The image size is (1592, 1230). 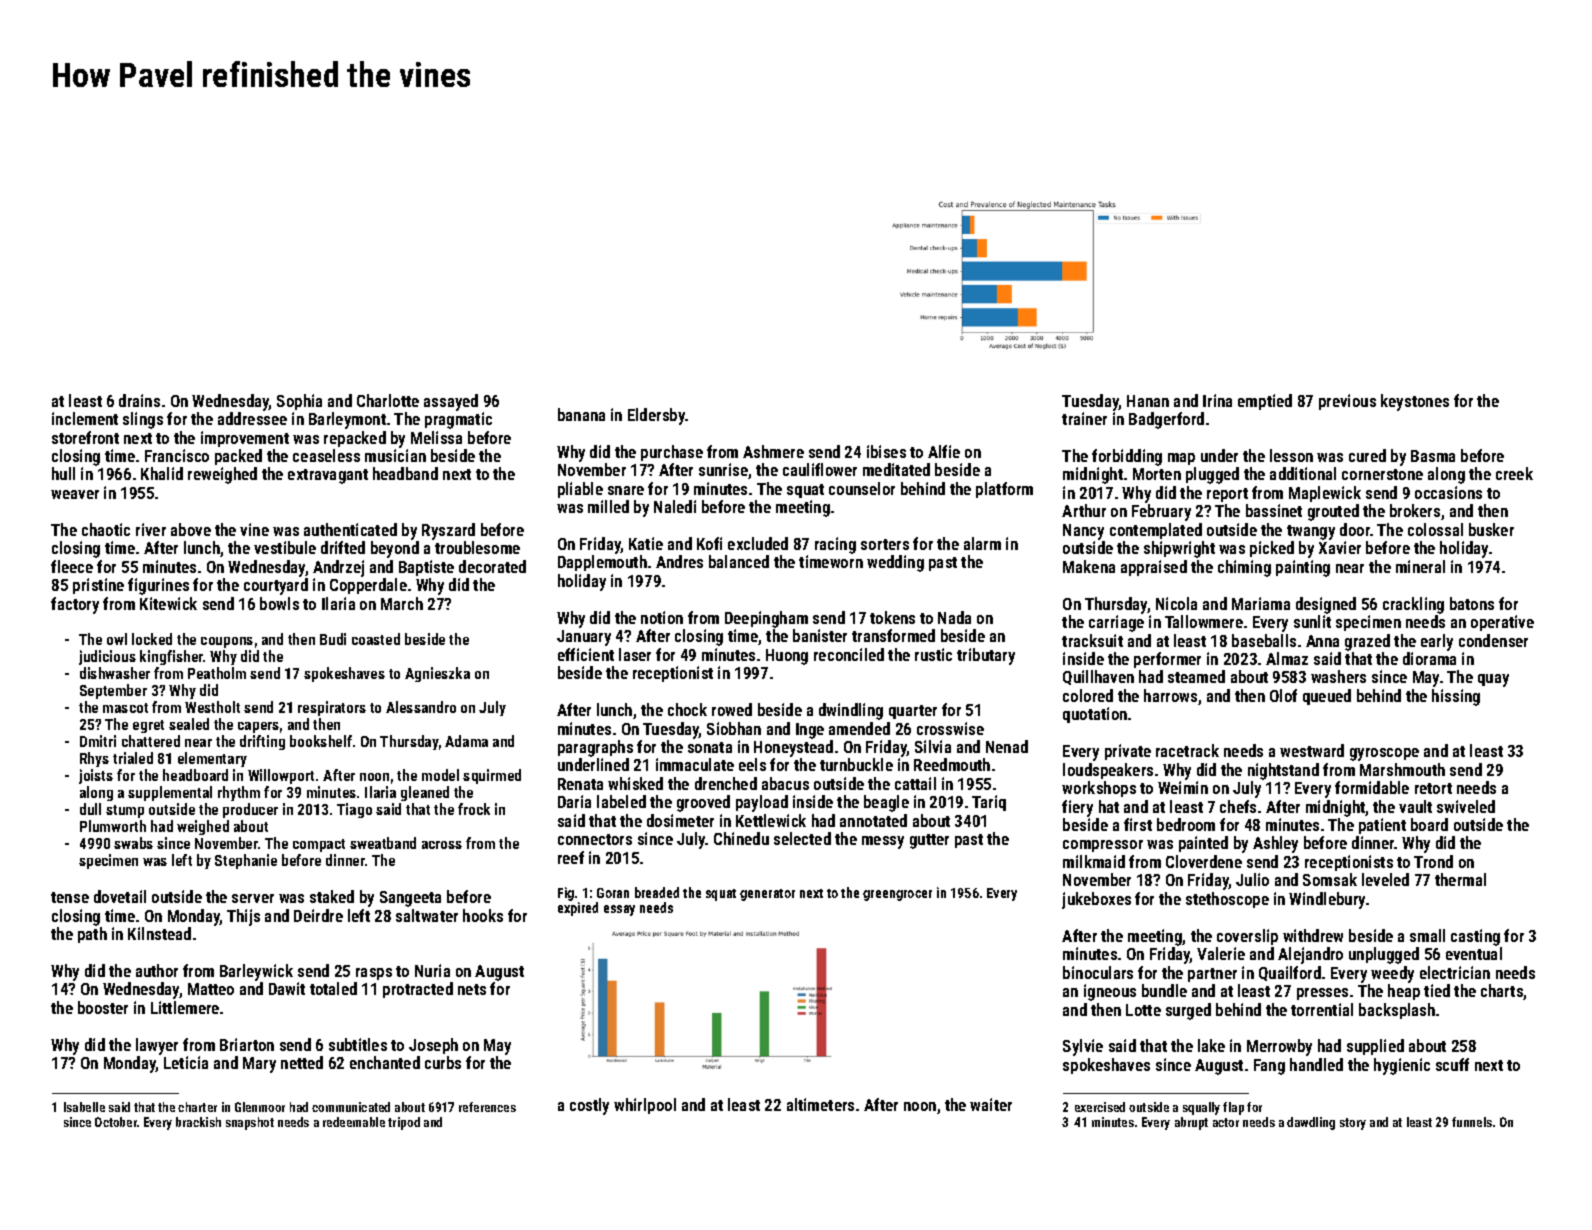 What do you see at coordinates (886, 451) in the screenshot?
I see `ibises` at bounding box center [886, 451].
